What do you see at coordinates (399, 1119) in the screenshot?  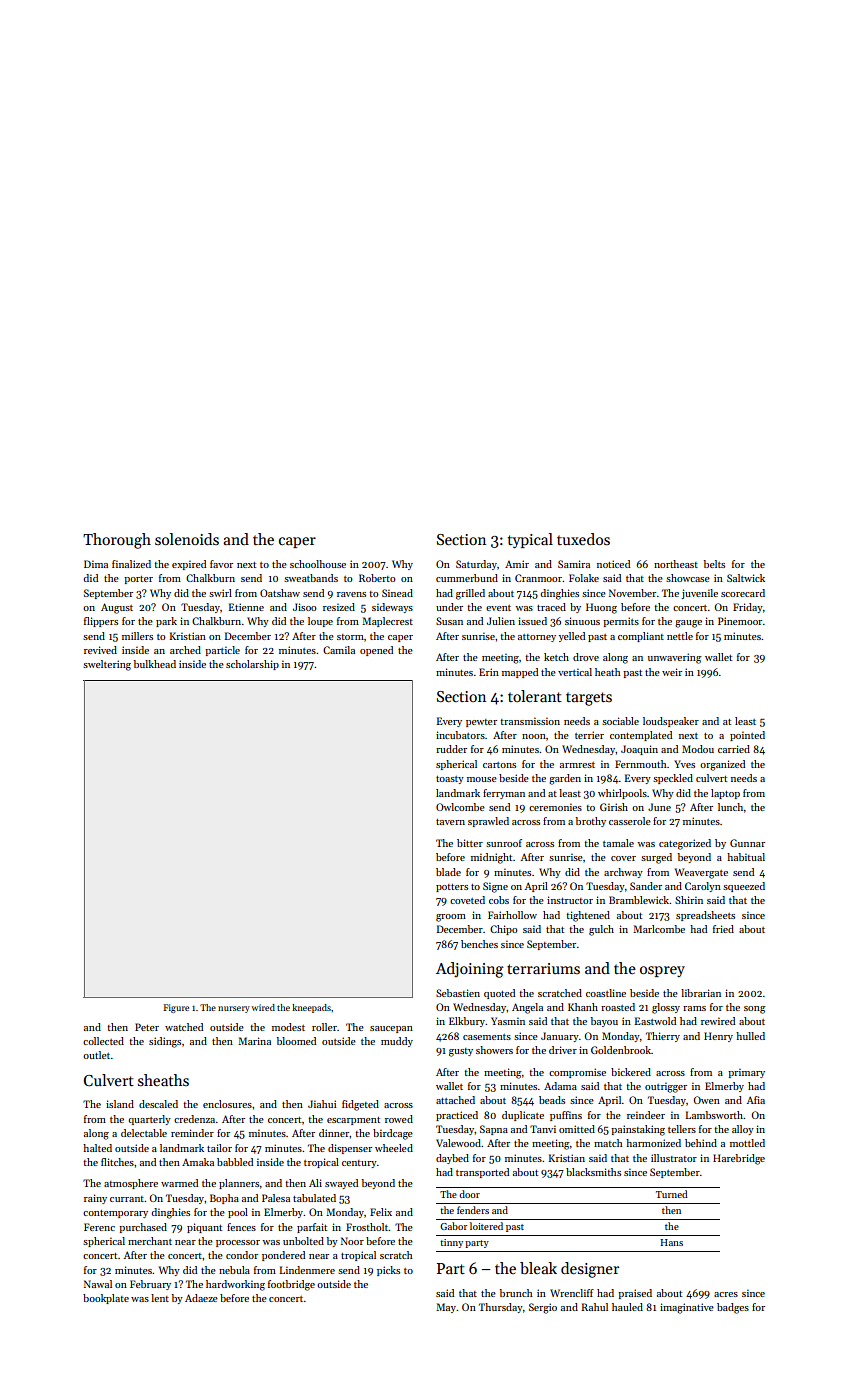 I see `rowed` at bounding box center [399, 1119].
